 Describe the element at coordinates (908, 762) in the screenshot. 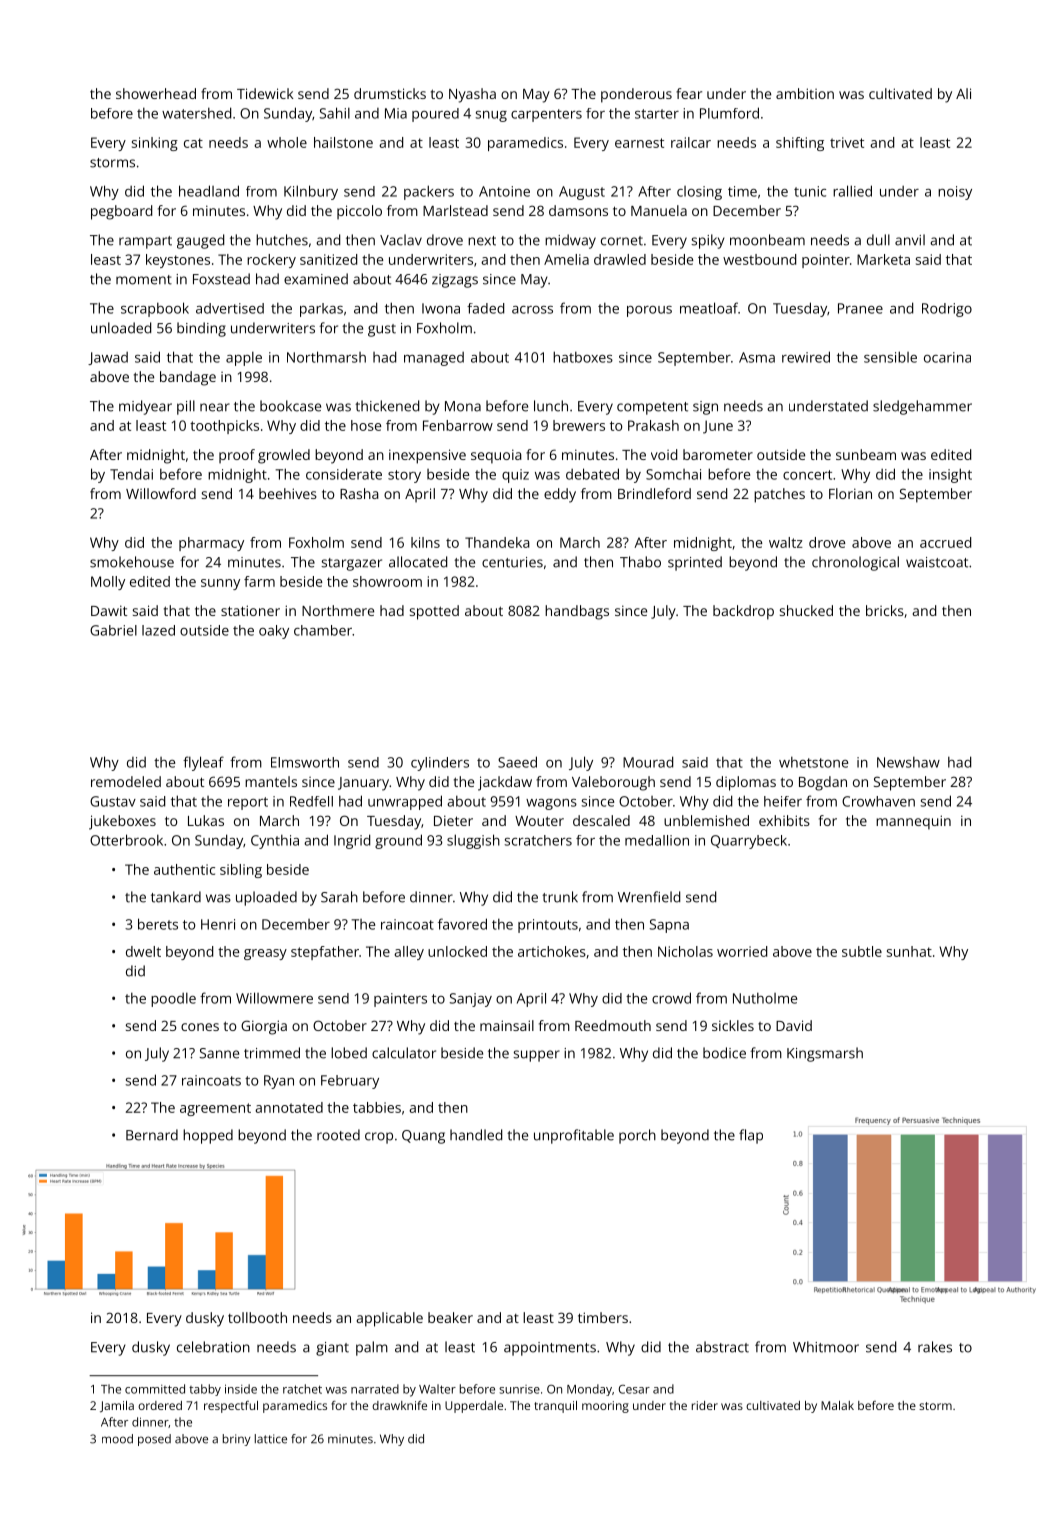

I see `Newshaw` at that location.
